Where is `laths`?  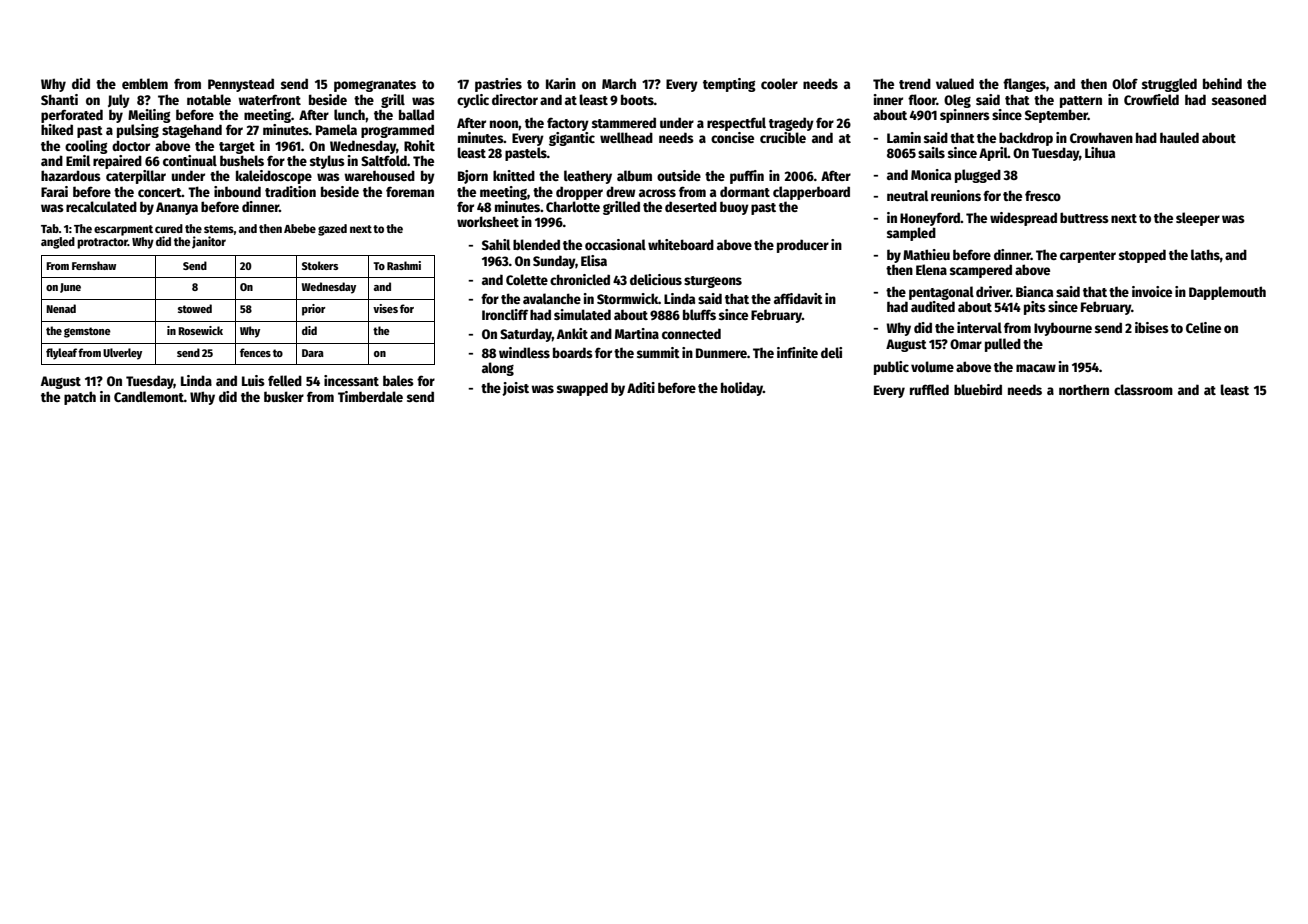 laths is located at coordinates (1205, 254).
